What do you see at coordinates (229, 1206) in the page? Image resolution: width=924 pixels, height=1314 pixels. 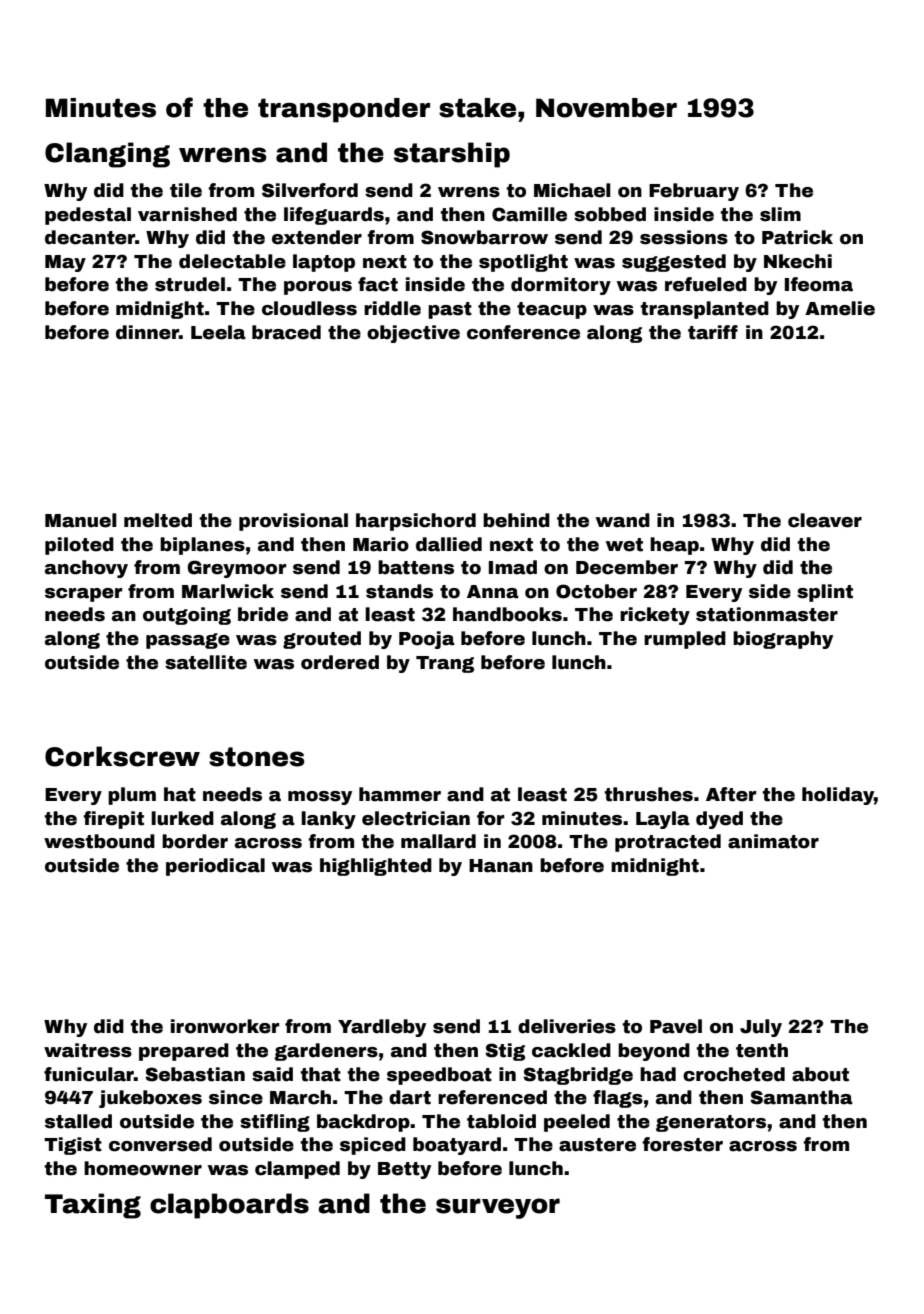 I see `clapboards` at bounding box center [229, 1206].
